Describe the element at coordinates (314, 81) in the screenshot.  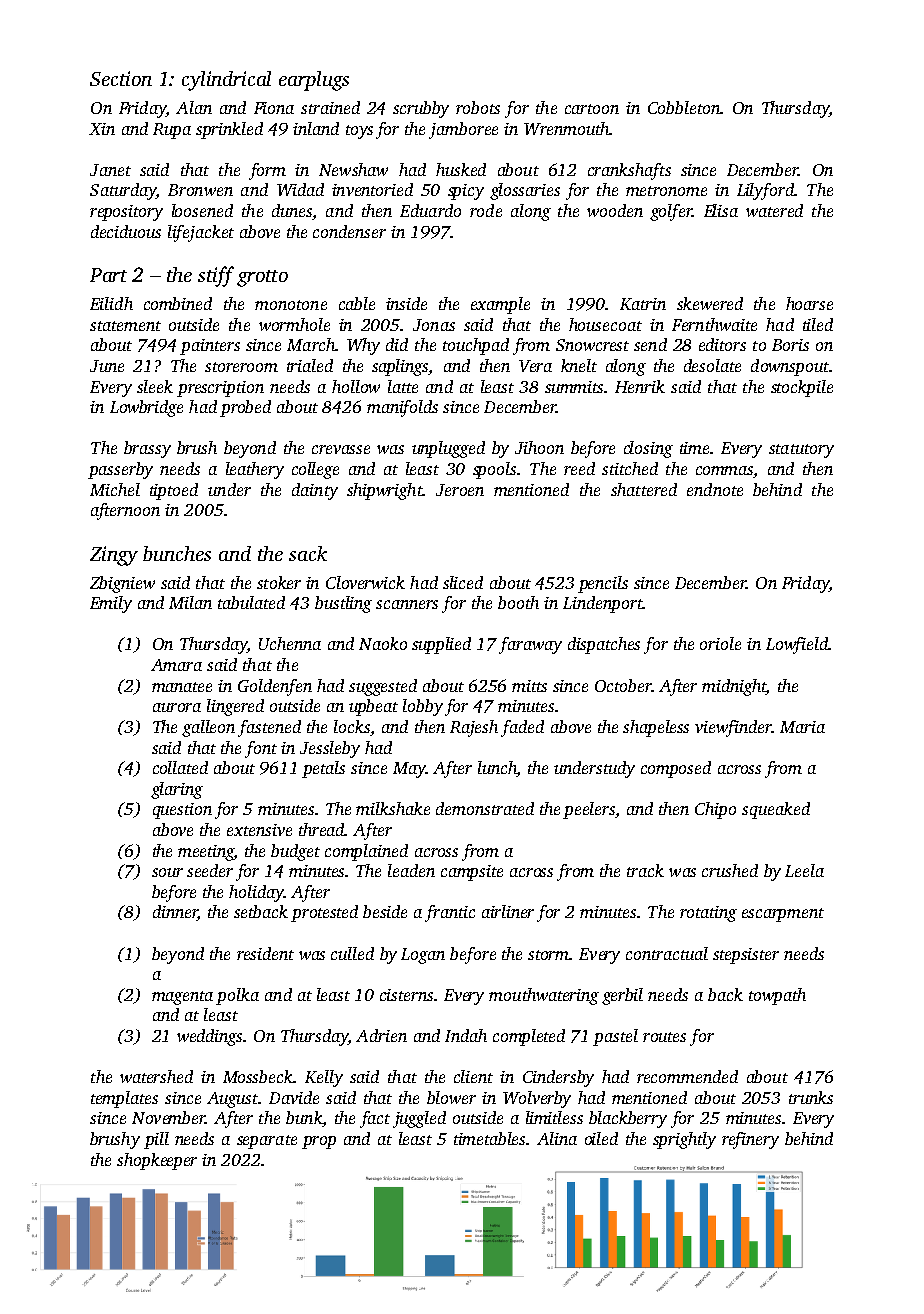
I see `earplugs` at that location.
